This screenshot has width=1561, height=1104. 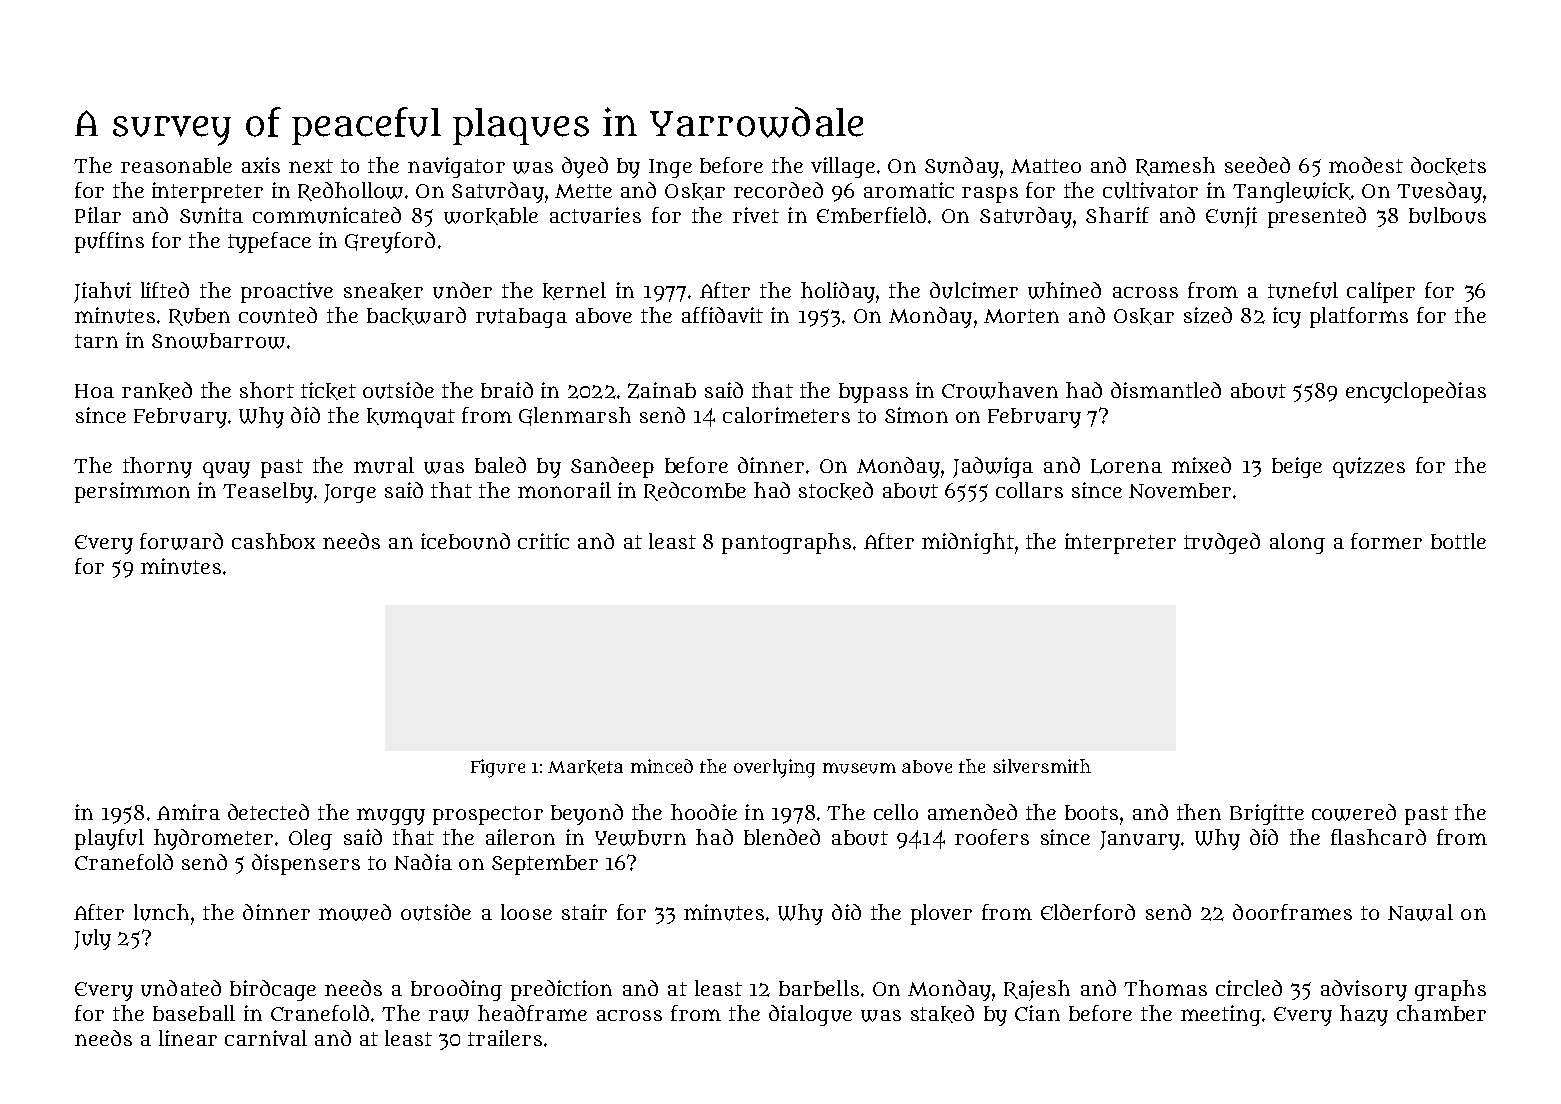 I want to click on flashcard, so click(x=1378, y=837).
